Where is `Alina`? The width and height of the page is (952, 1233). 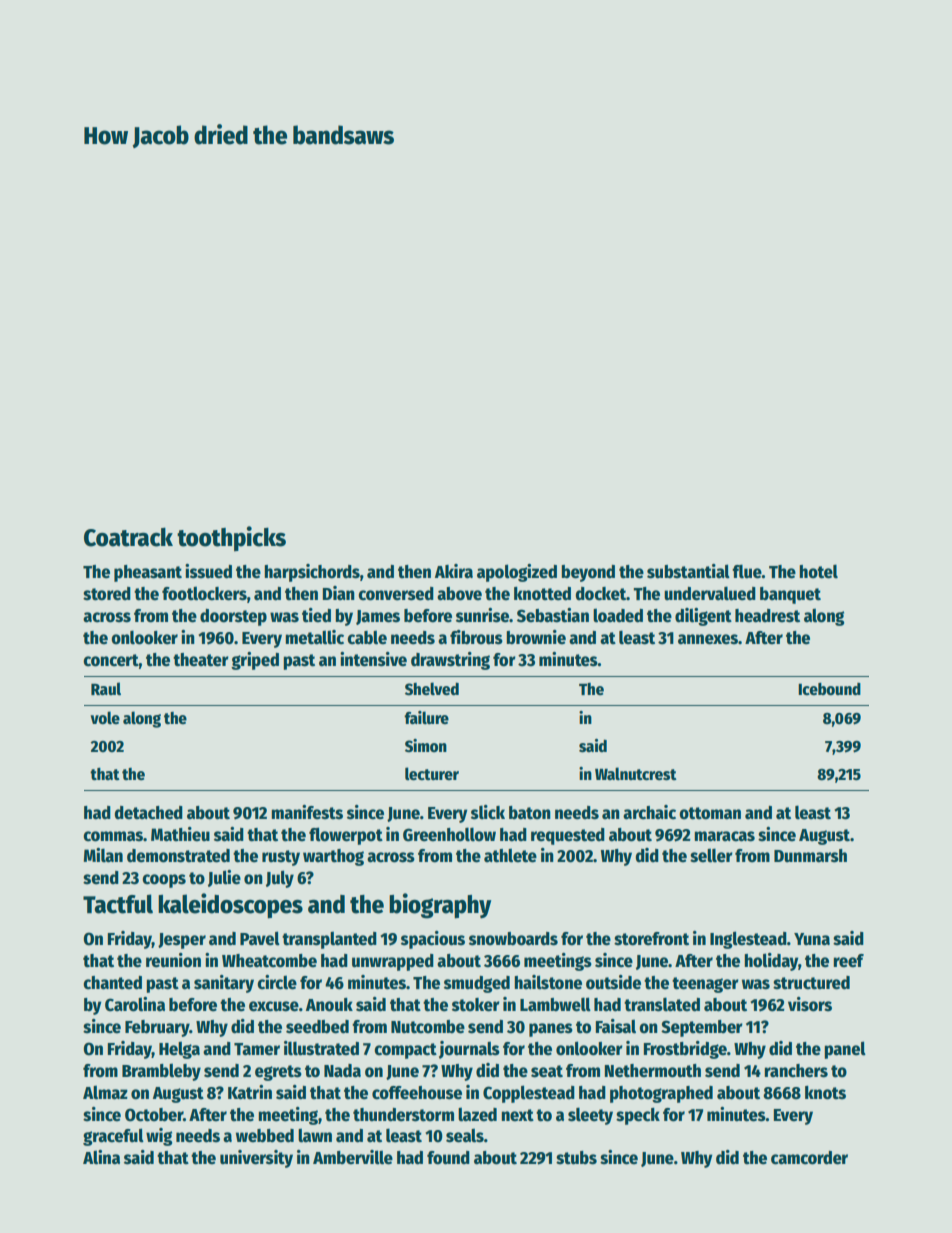 Alina is located at coordinates (101, 1157).
